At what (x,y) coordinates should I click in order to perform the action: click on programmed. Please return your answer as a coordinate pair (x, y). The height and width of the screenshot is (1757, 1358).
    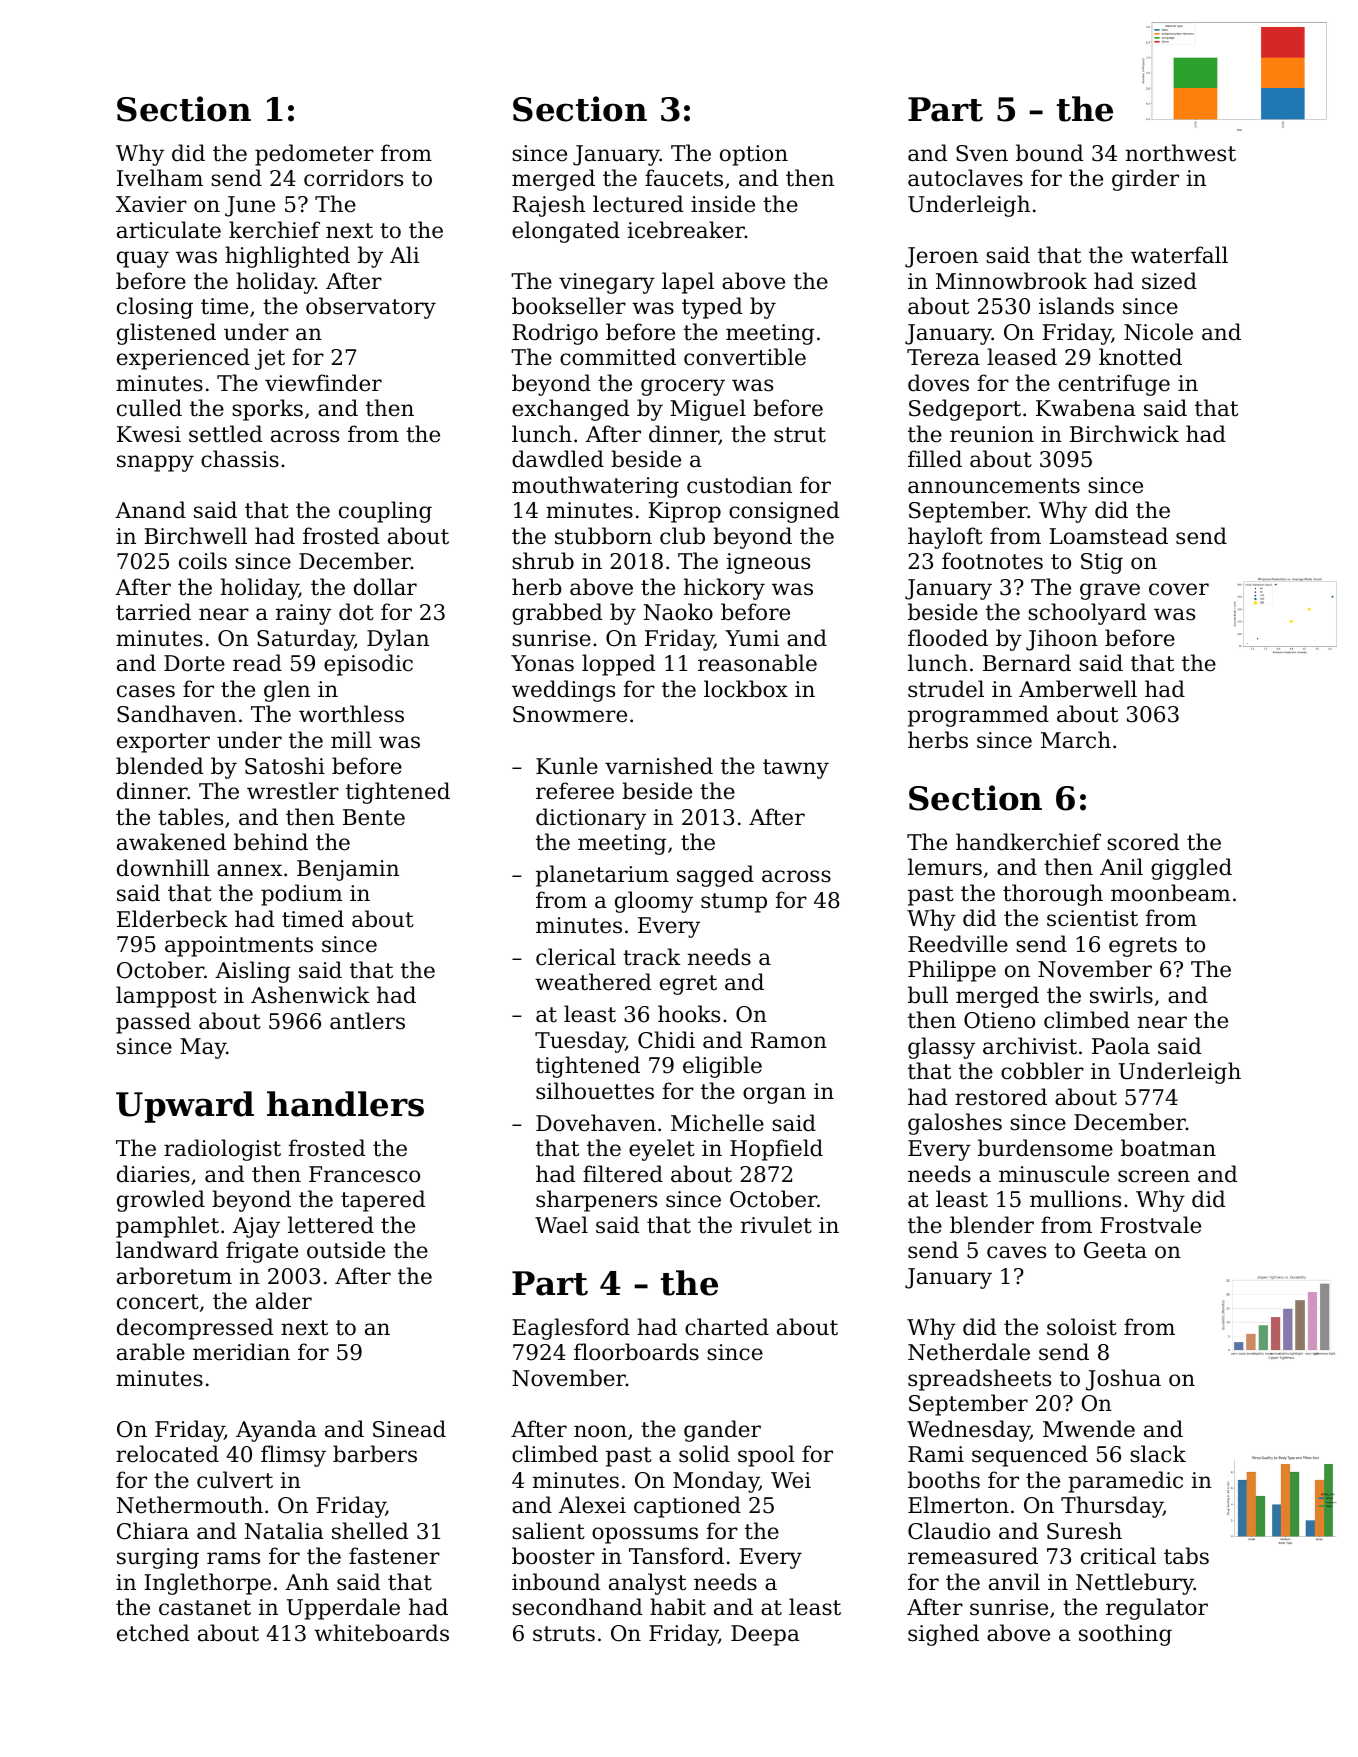
    Looking at the image, I should click on (978, 716).
